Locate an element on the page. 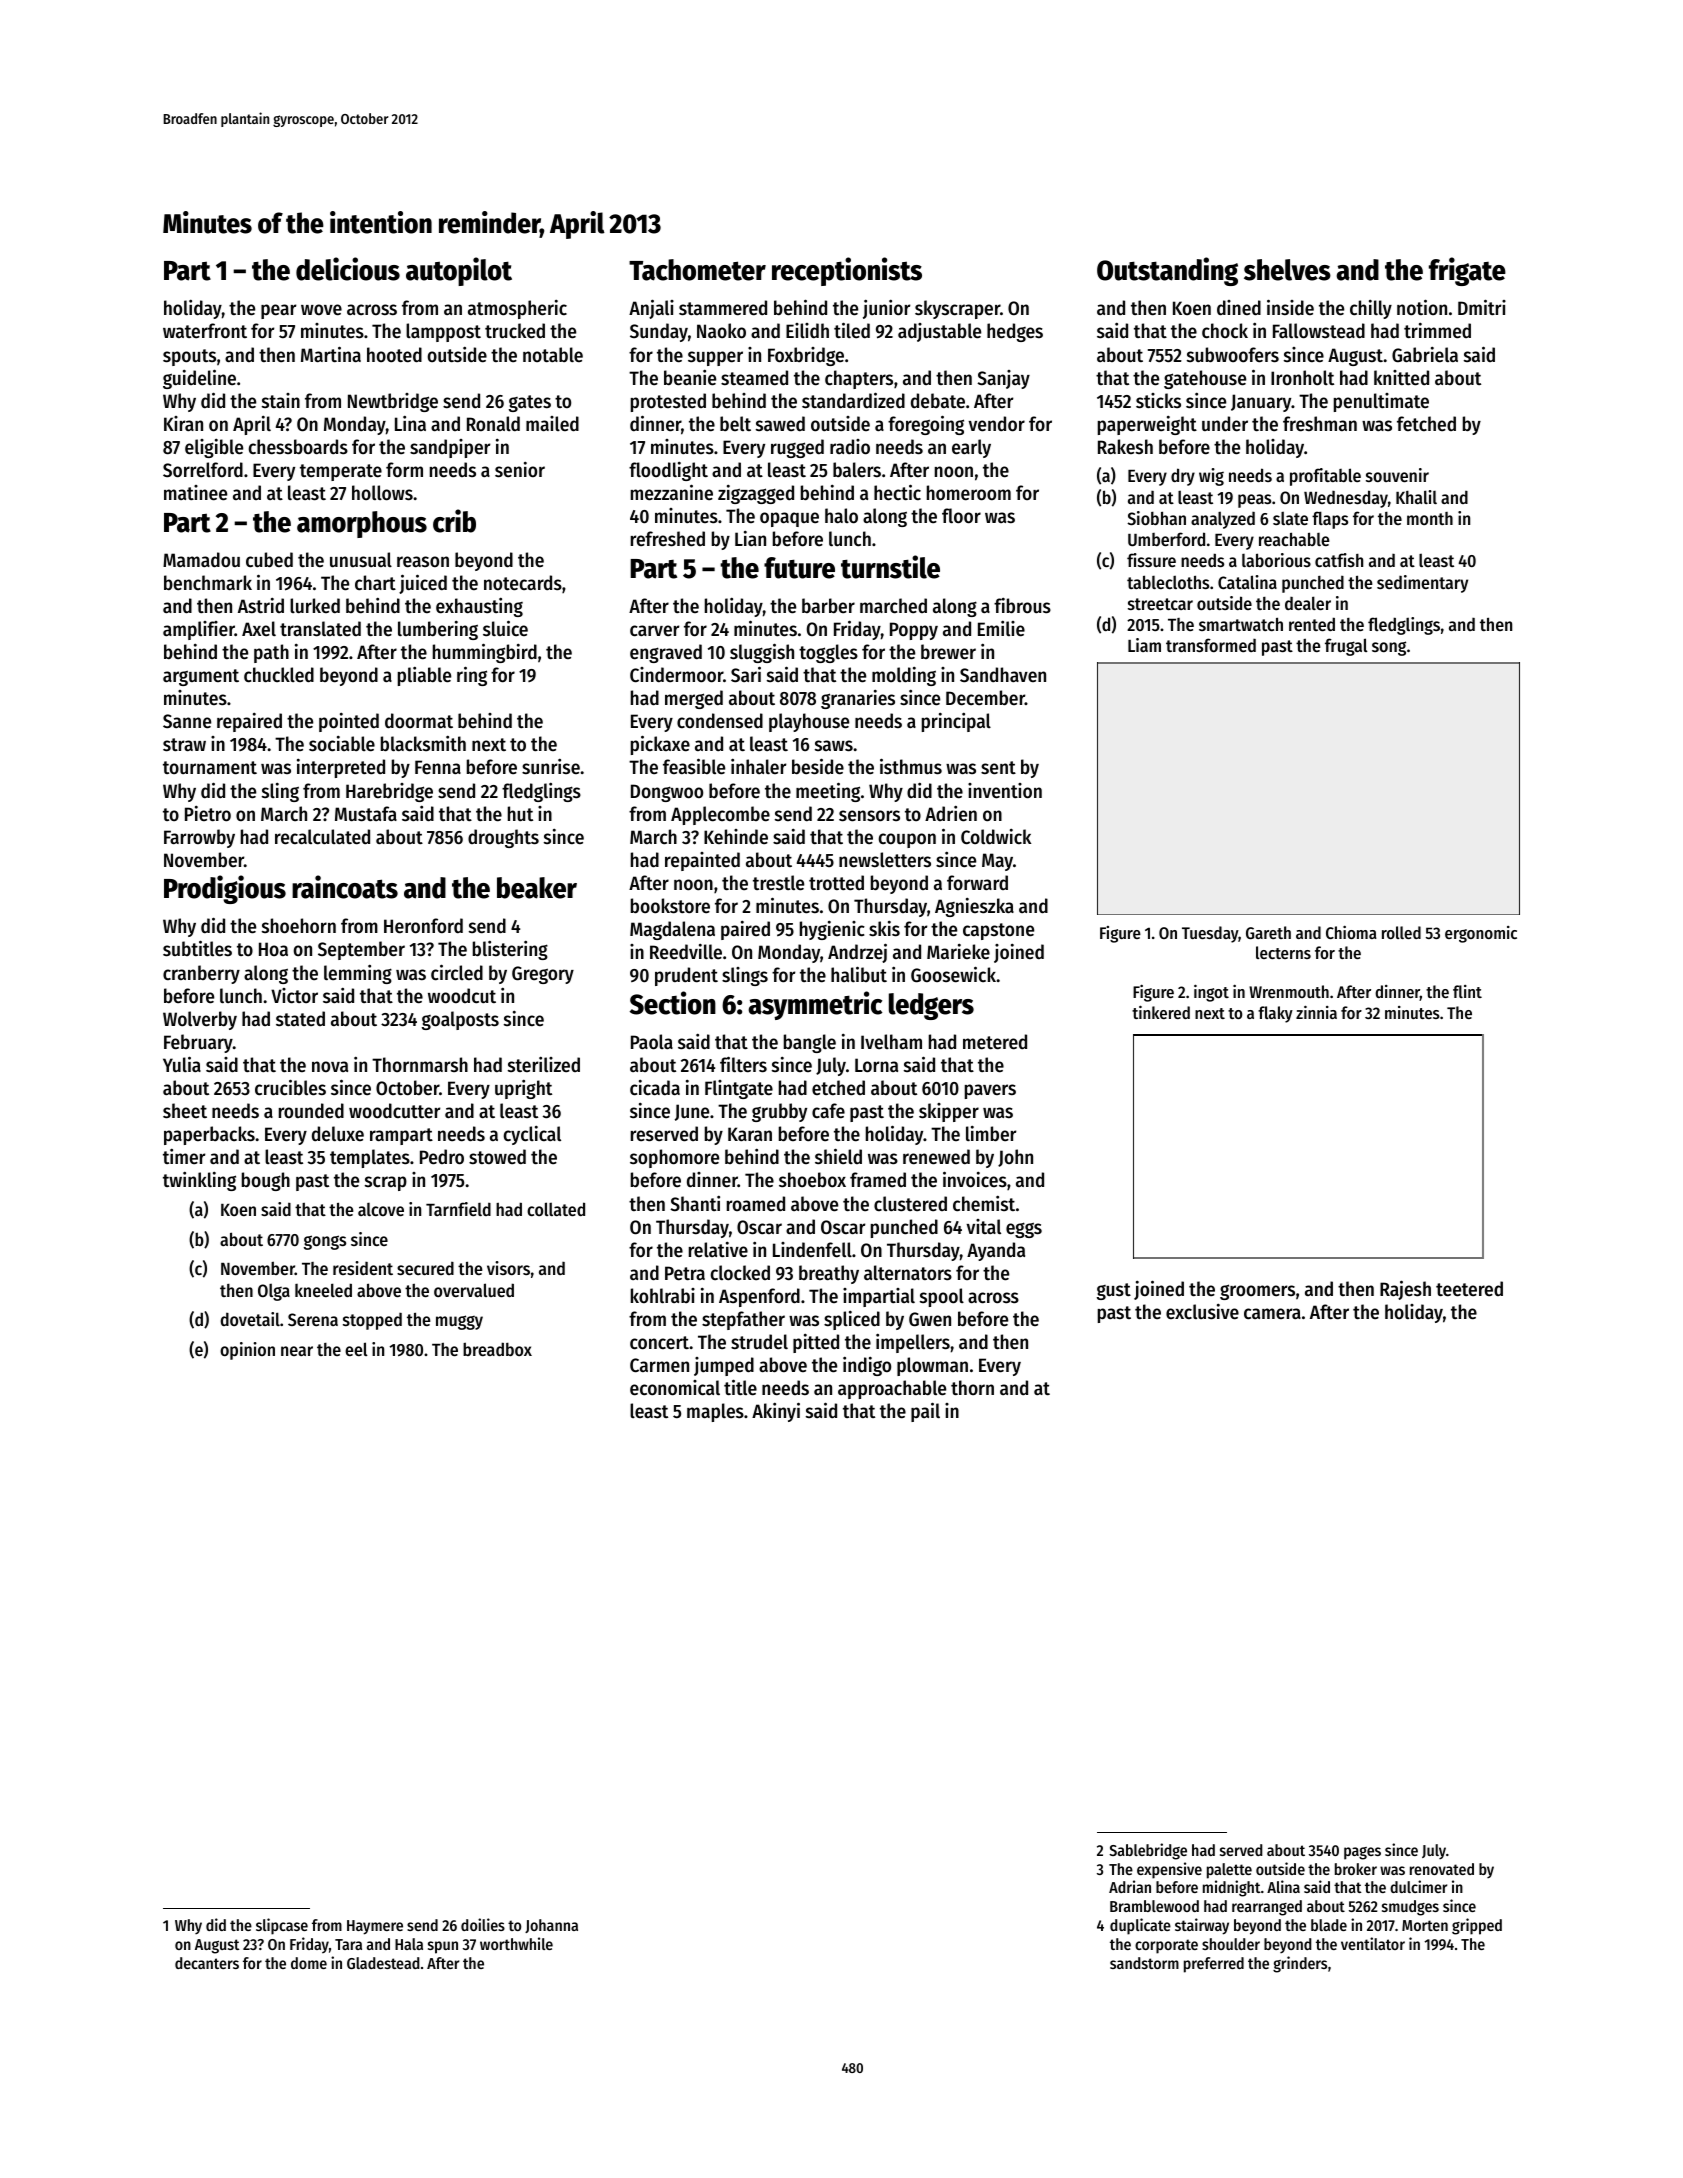 This image has height=2178, width=1683. upright is located at coordinates (523, 1089).
